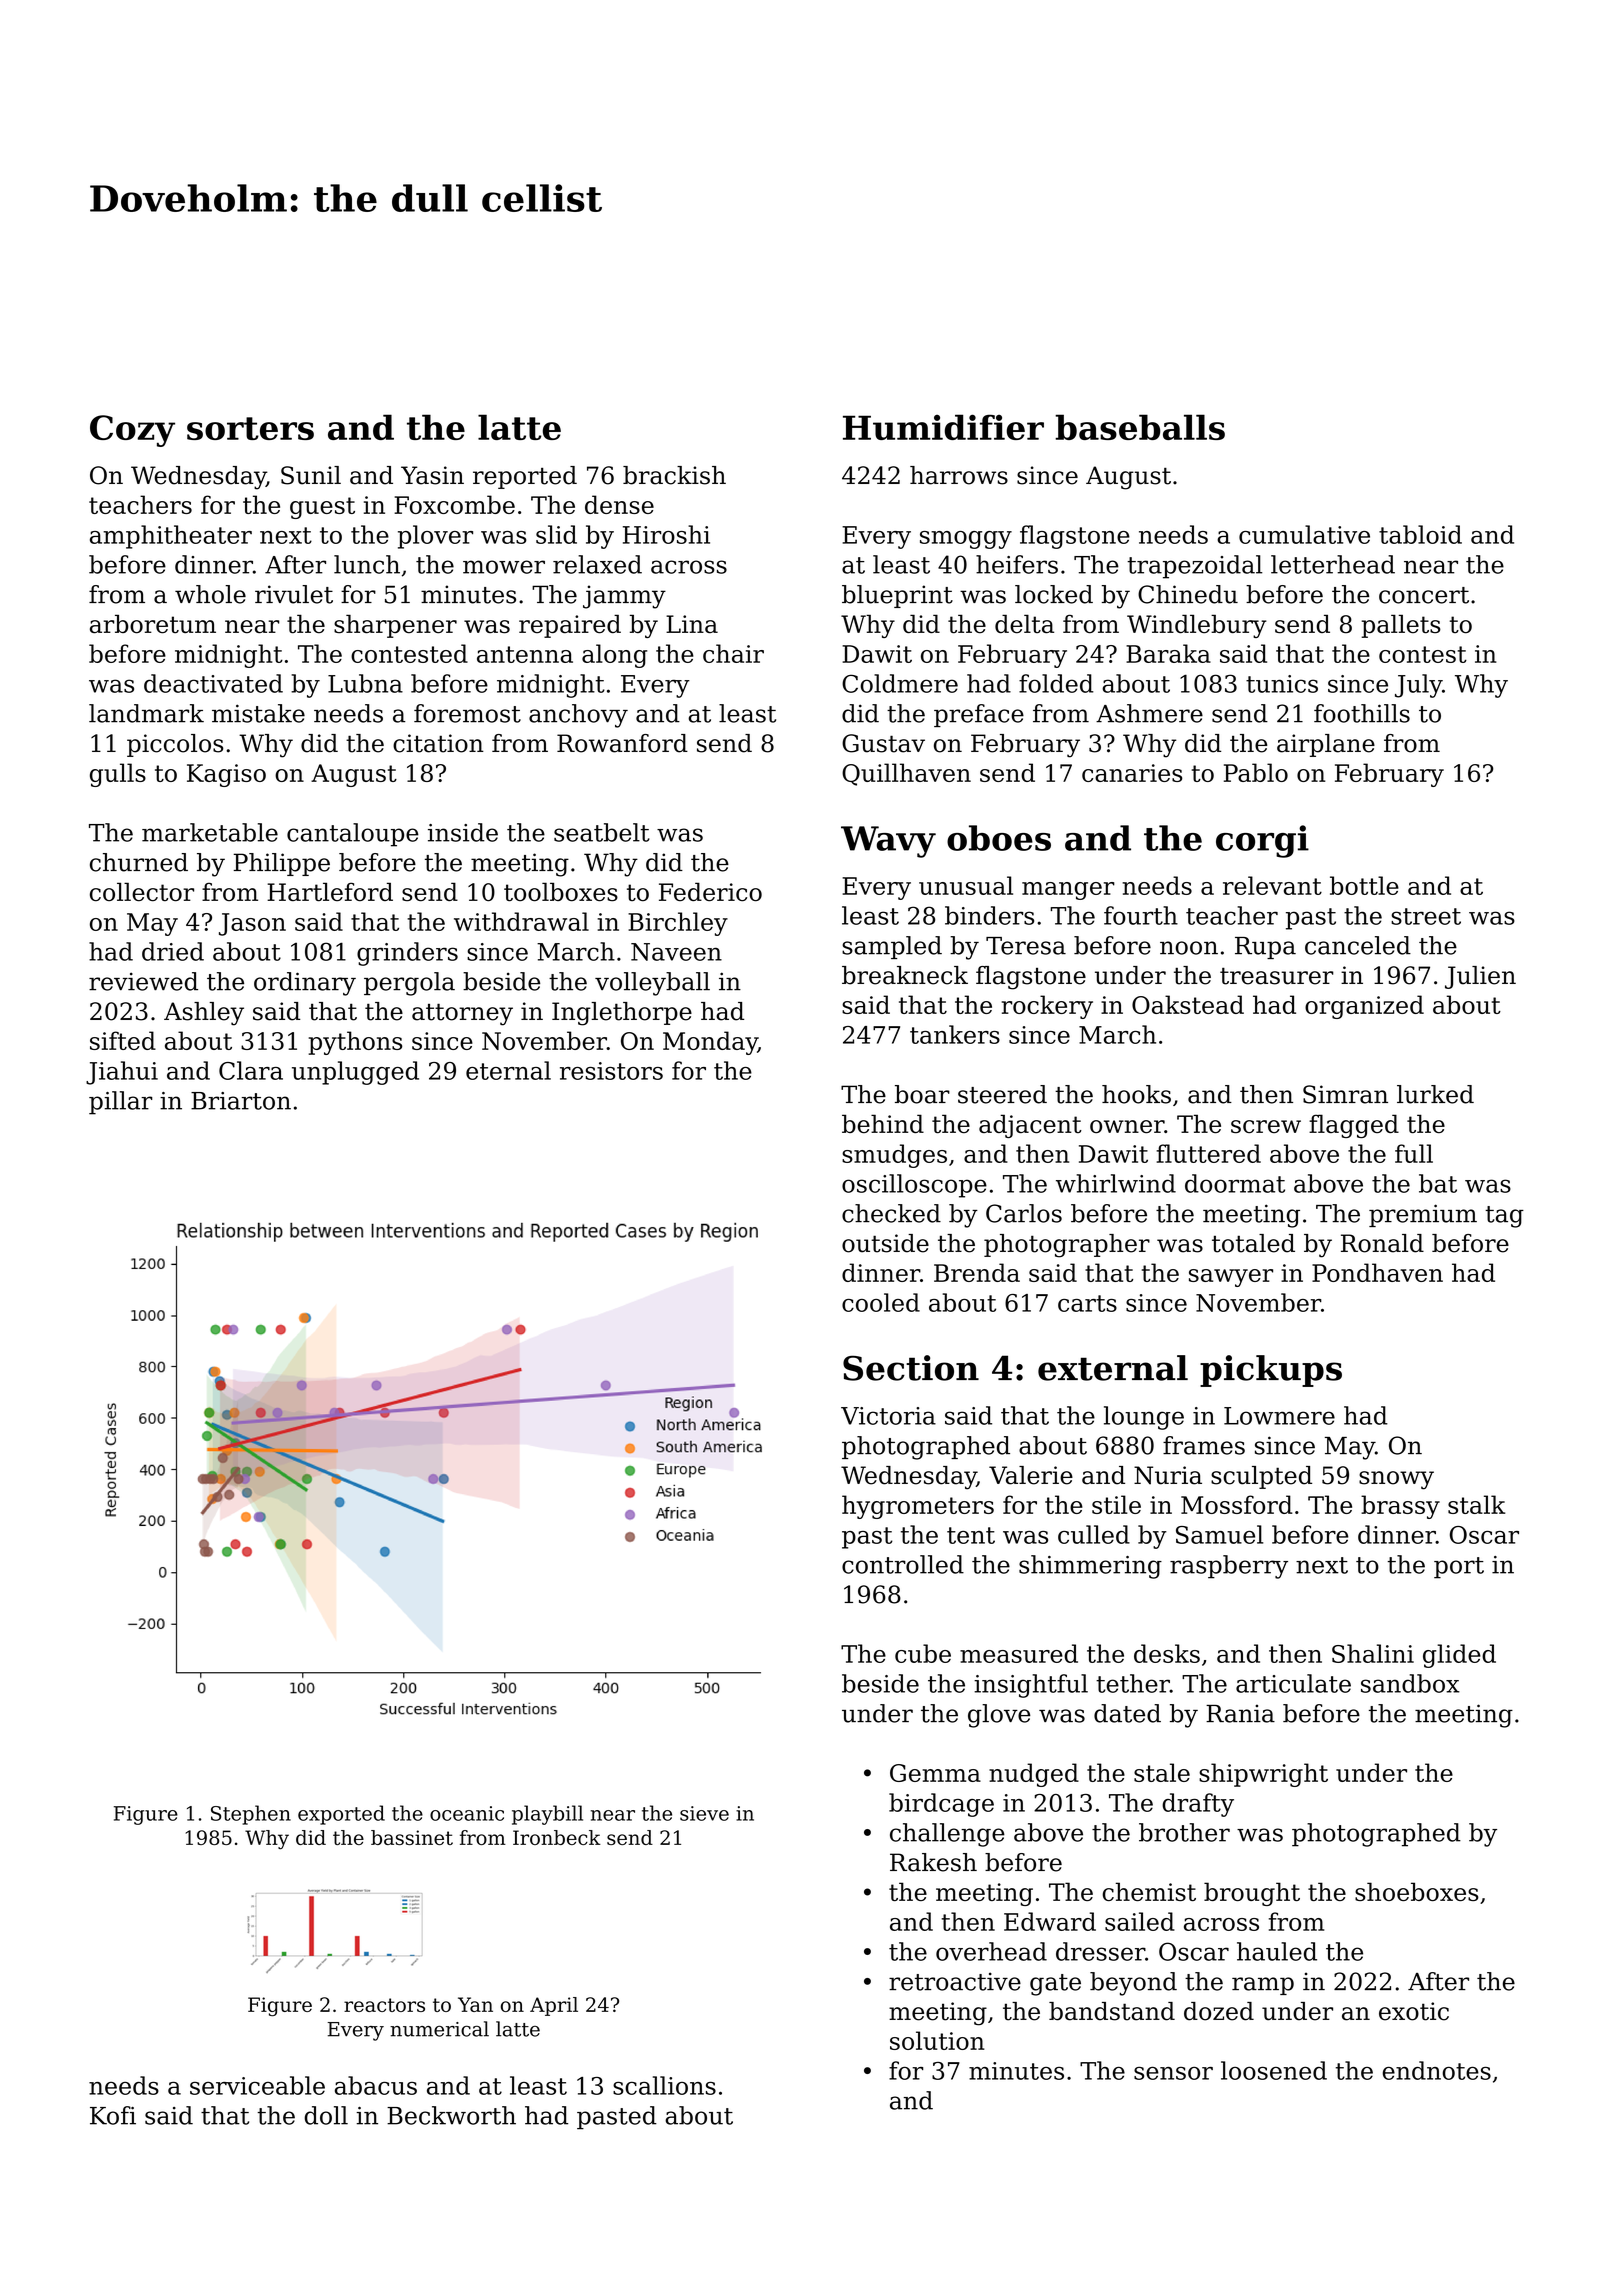 This screenshot has height=2292, width=1620. What do you see at coordinates (241, 1101) in the screenshot?
I see `Briarton` at bounding box center [241, 1101].
